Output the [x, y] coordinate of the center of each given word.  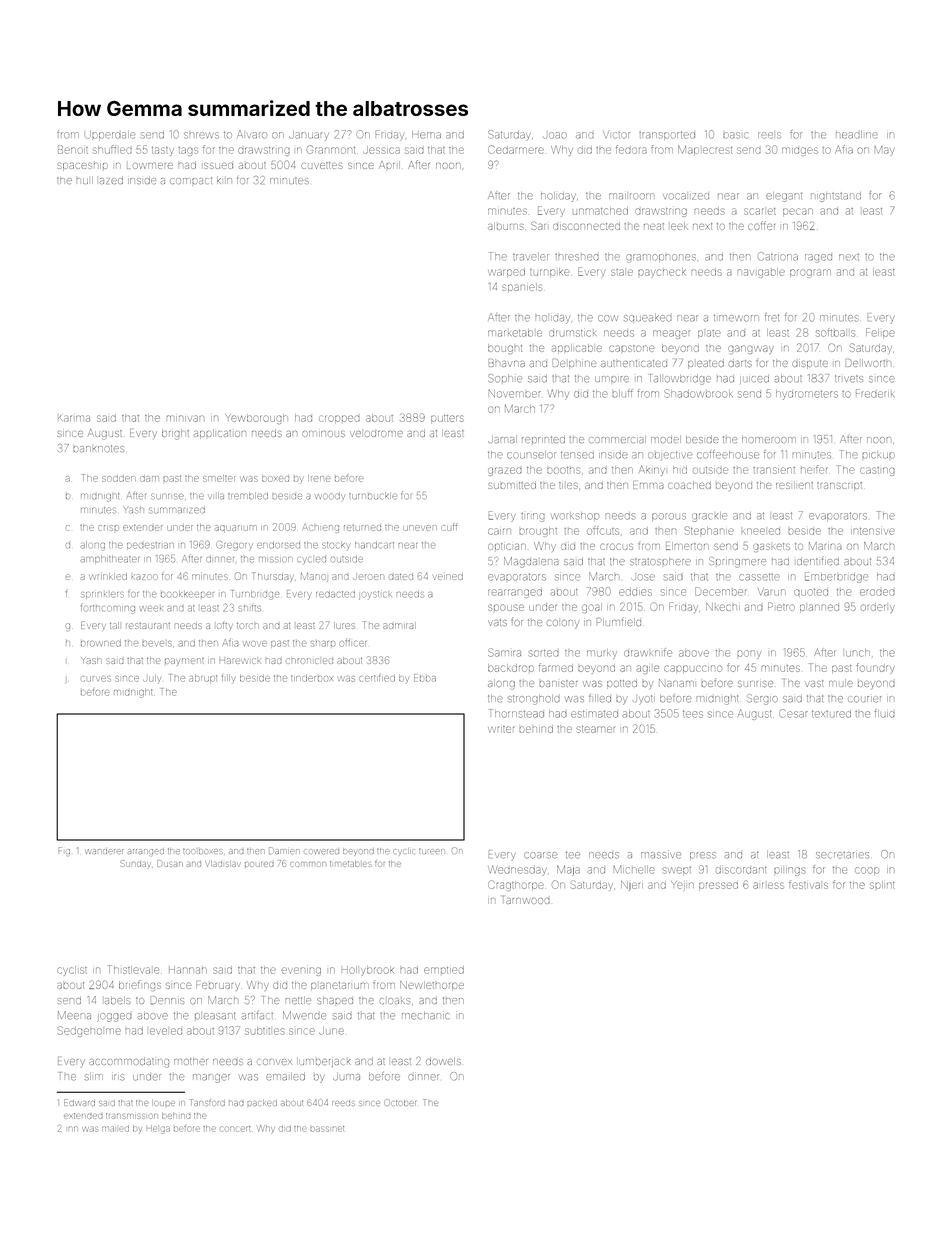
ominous [323, 434]
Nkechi [723, 607]
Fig [64, 851]
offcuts [603, 530]
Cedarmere [516, 149]
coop [867, 871]
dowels [443, 1061]
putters [447, 418]
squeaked [648, 318]
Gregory [235, 546]
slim [94, 1077]
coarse [540, 855]
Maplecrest [705, 150]
